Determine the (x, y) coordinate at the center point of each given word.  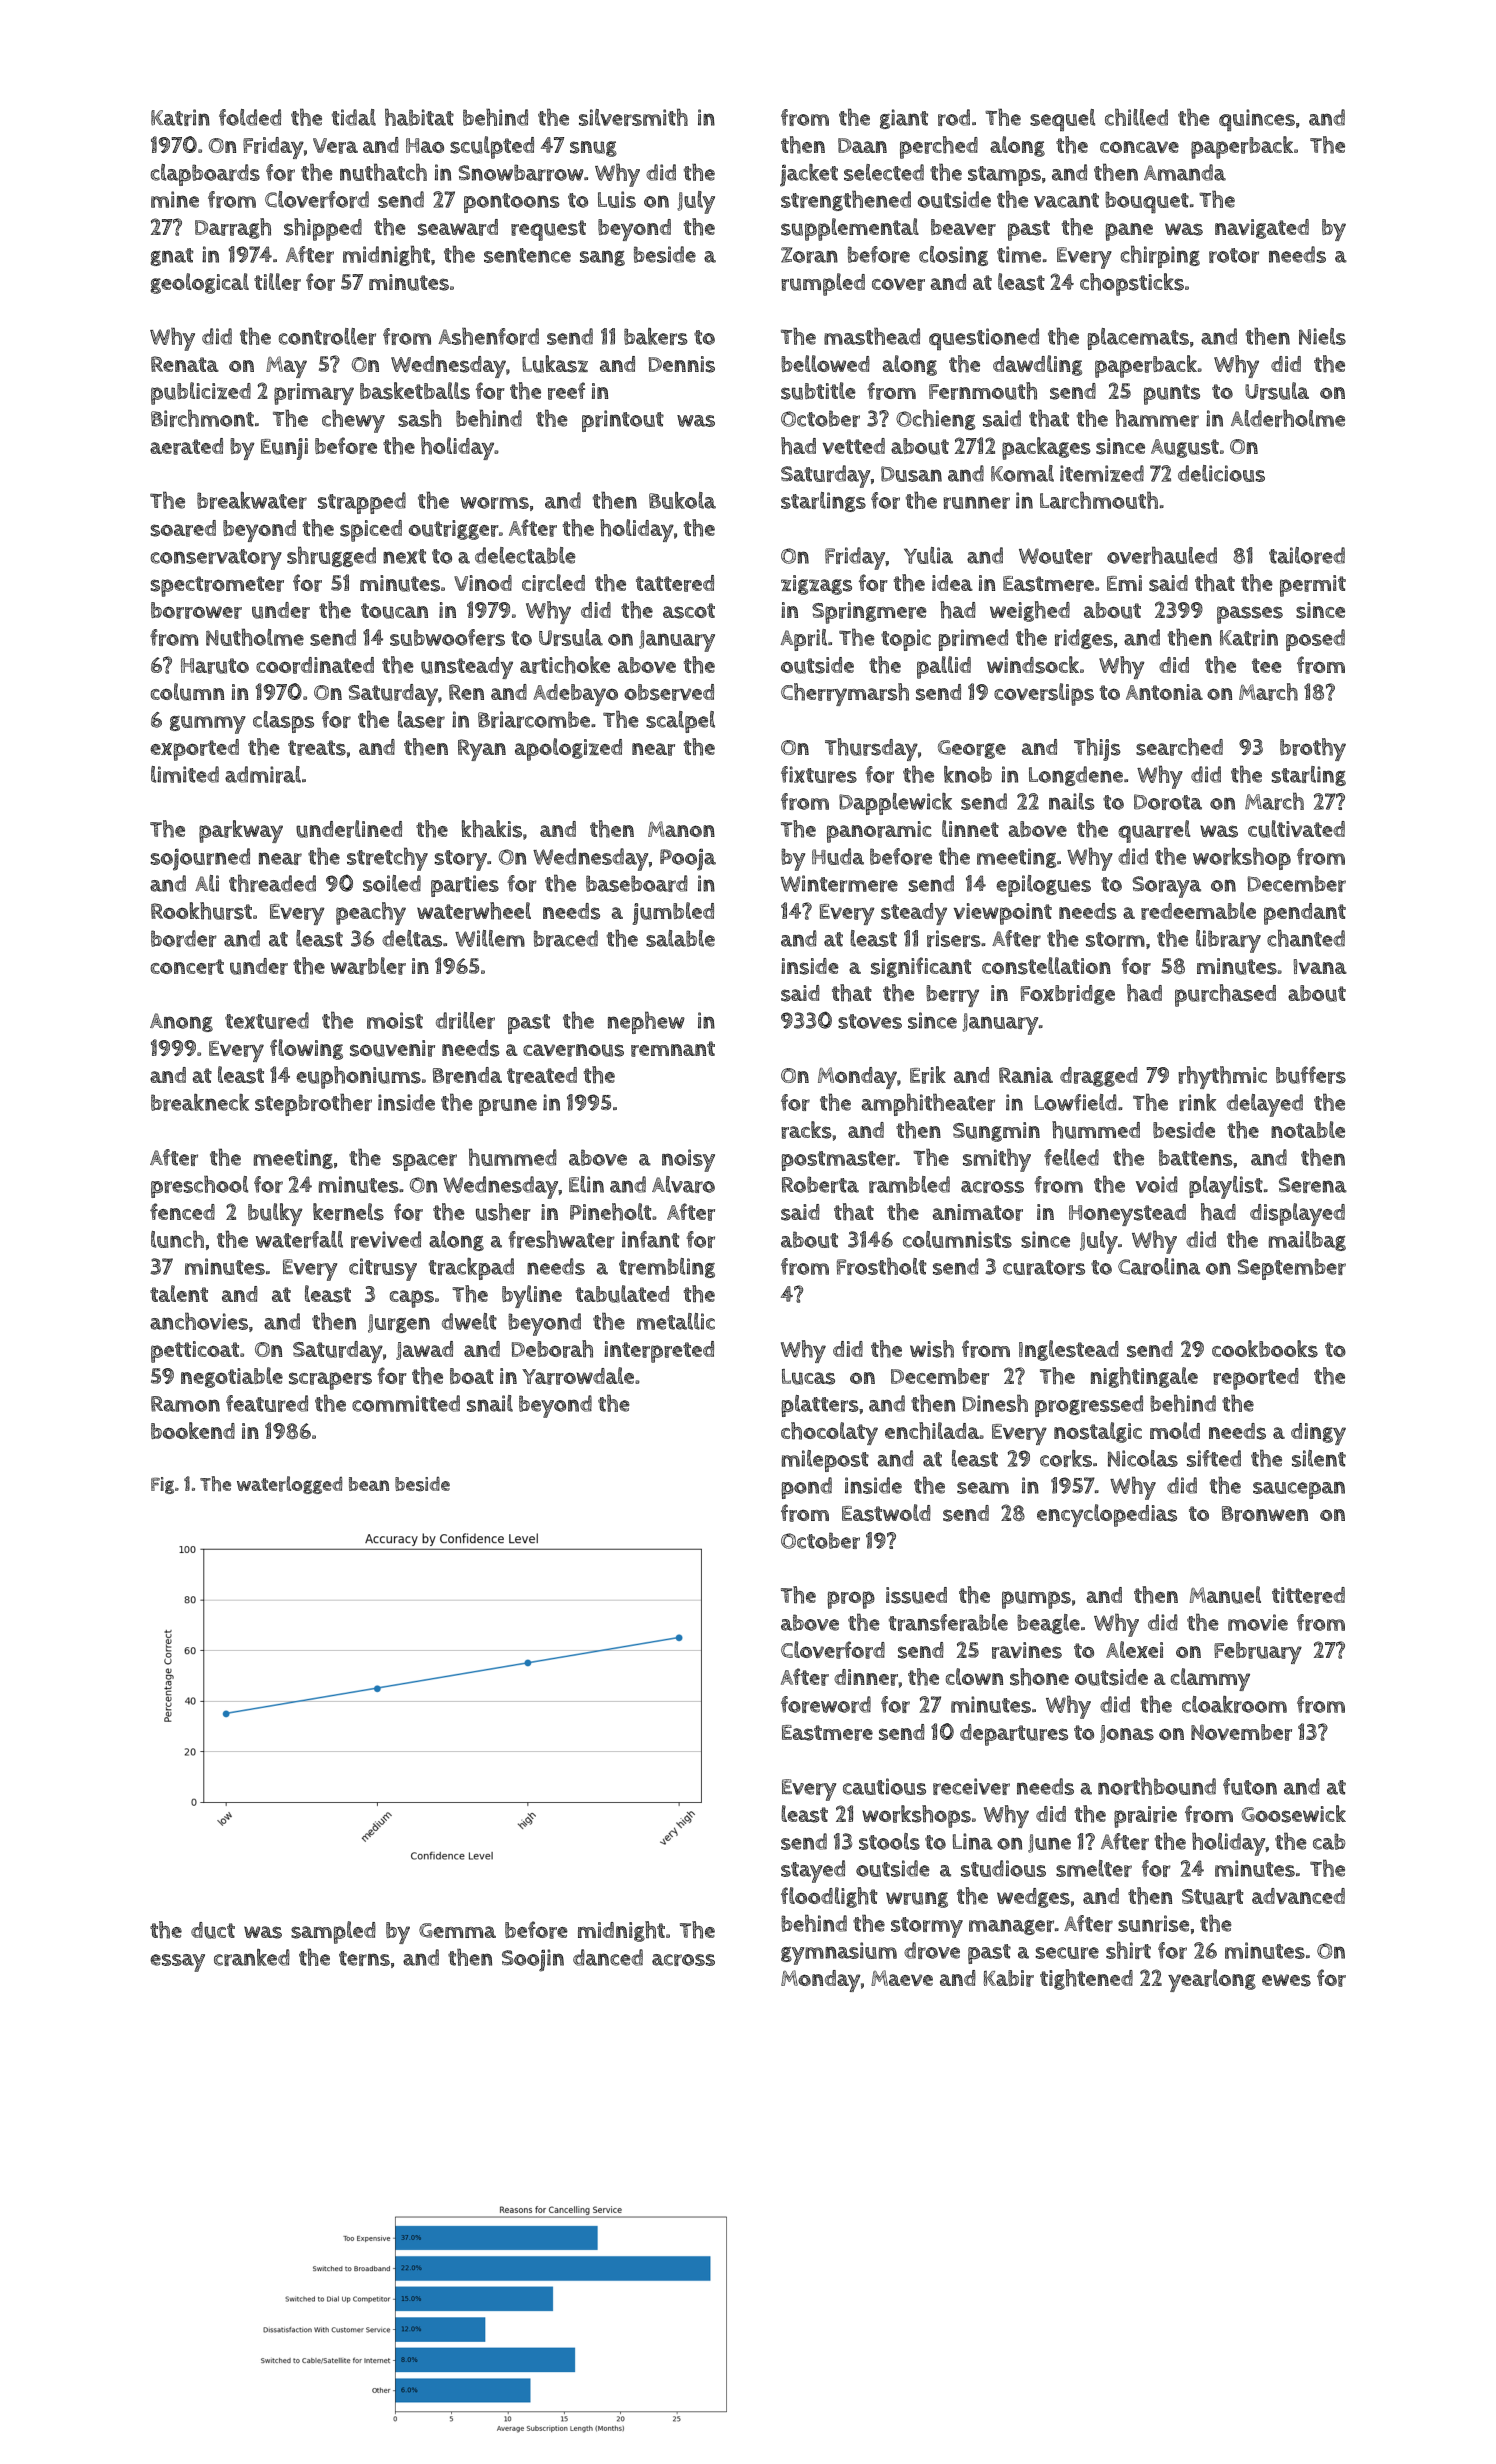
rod (954, 117)
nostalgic (1098, 1432)
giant (904, 119)
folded (250, 117)
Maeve (902, 1978)
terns (364, 1958)
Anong (181, 1022)
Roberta (820, 1184)
